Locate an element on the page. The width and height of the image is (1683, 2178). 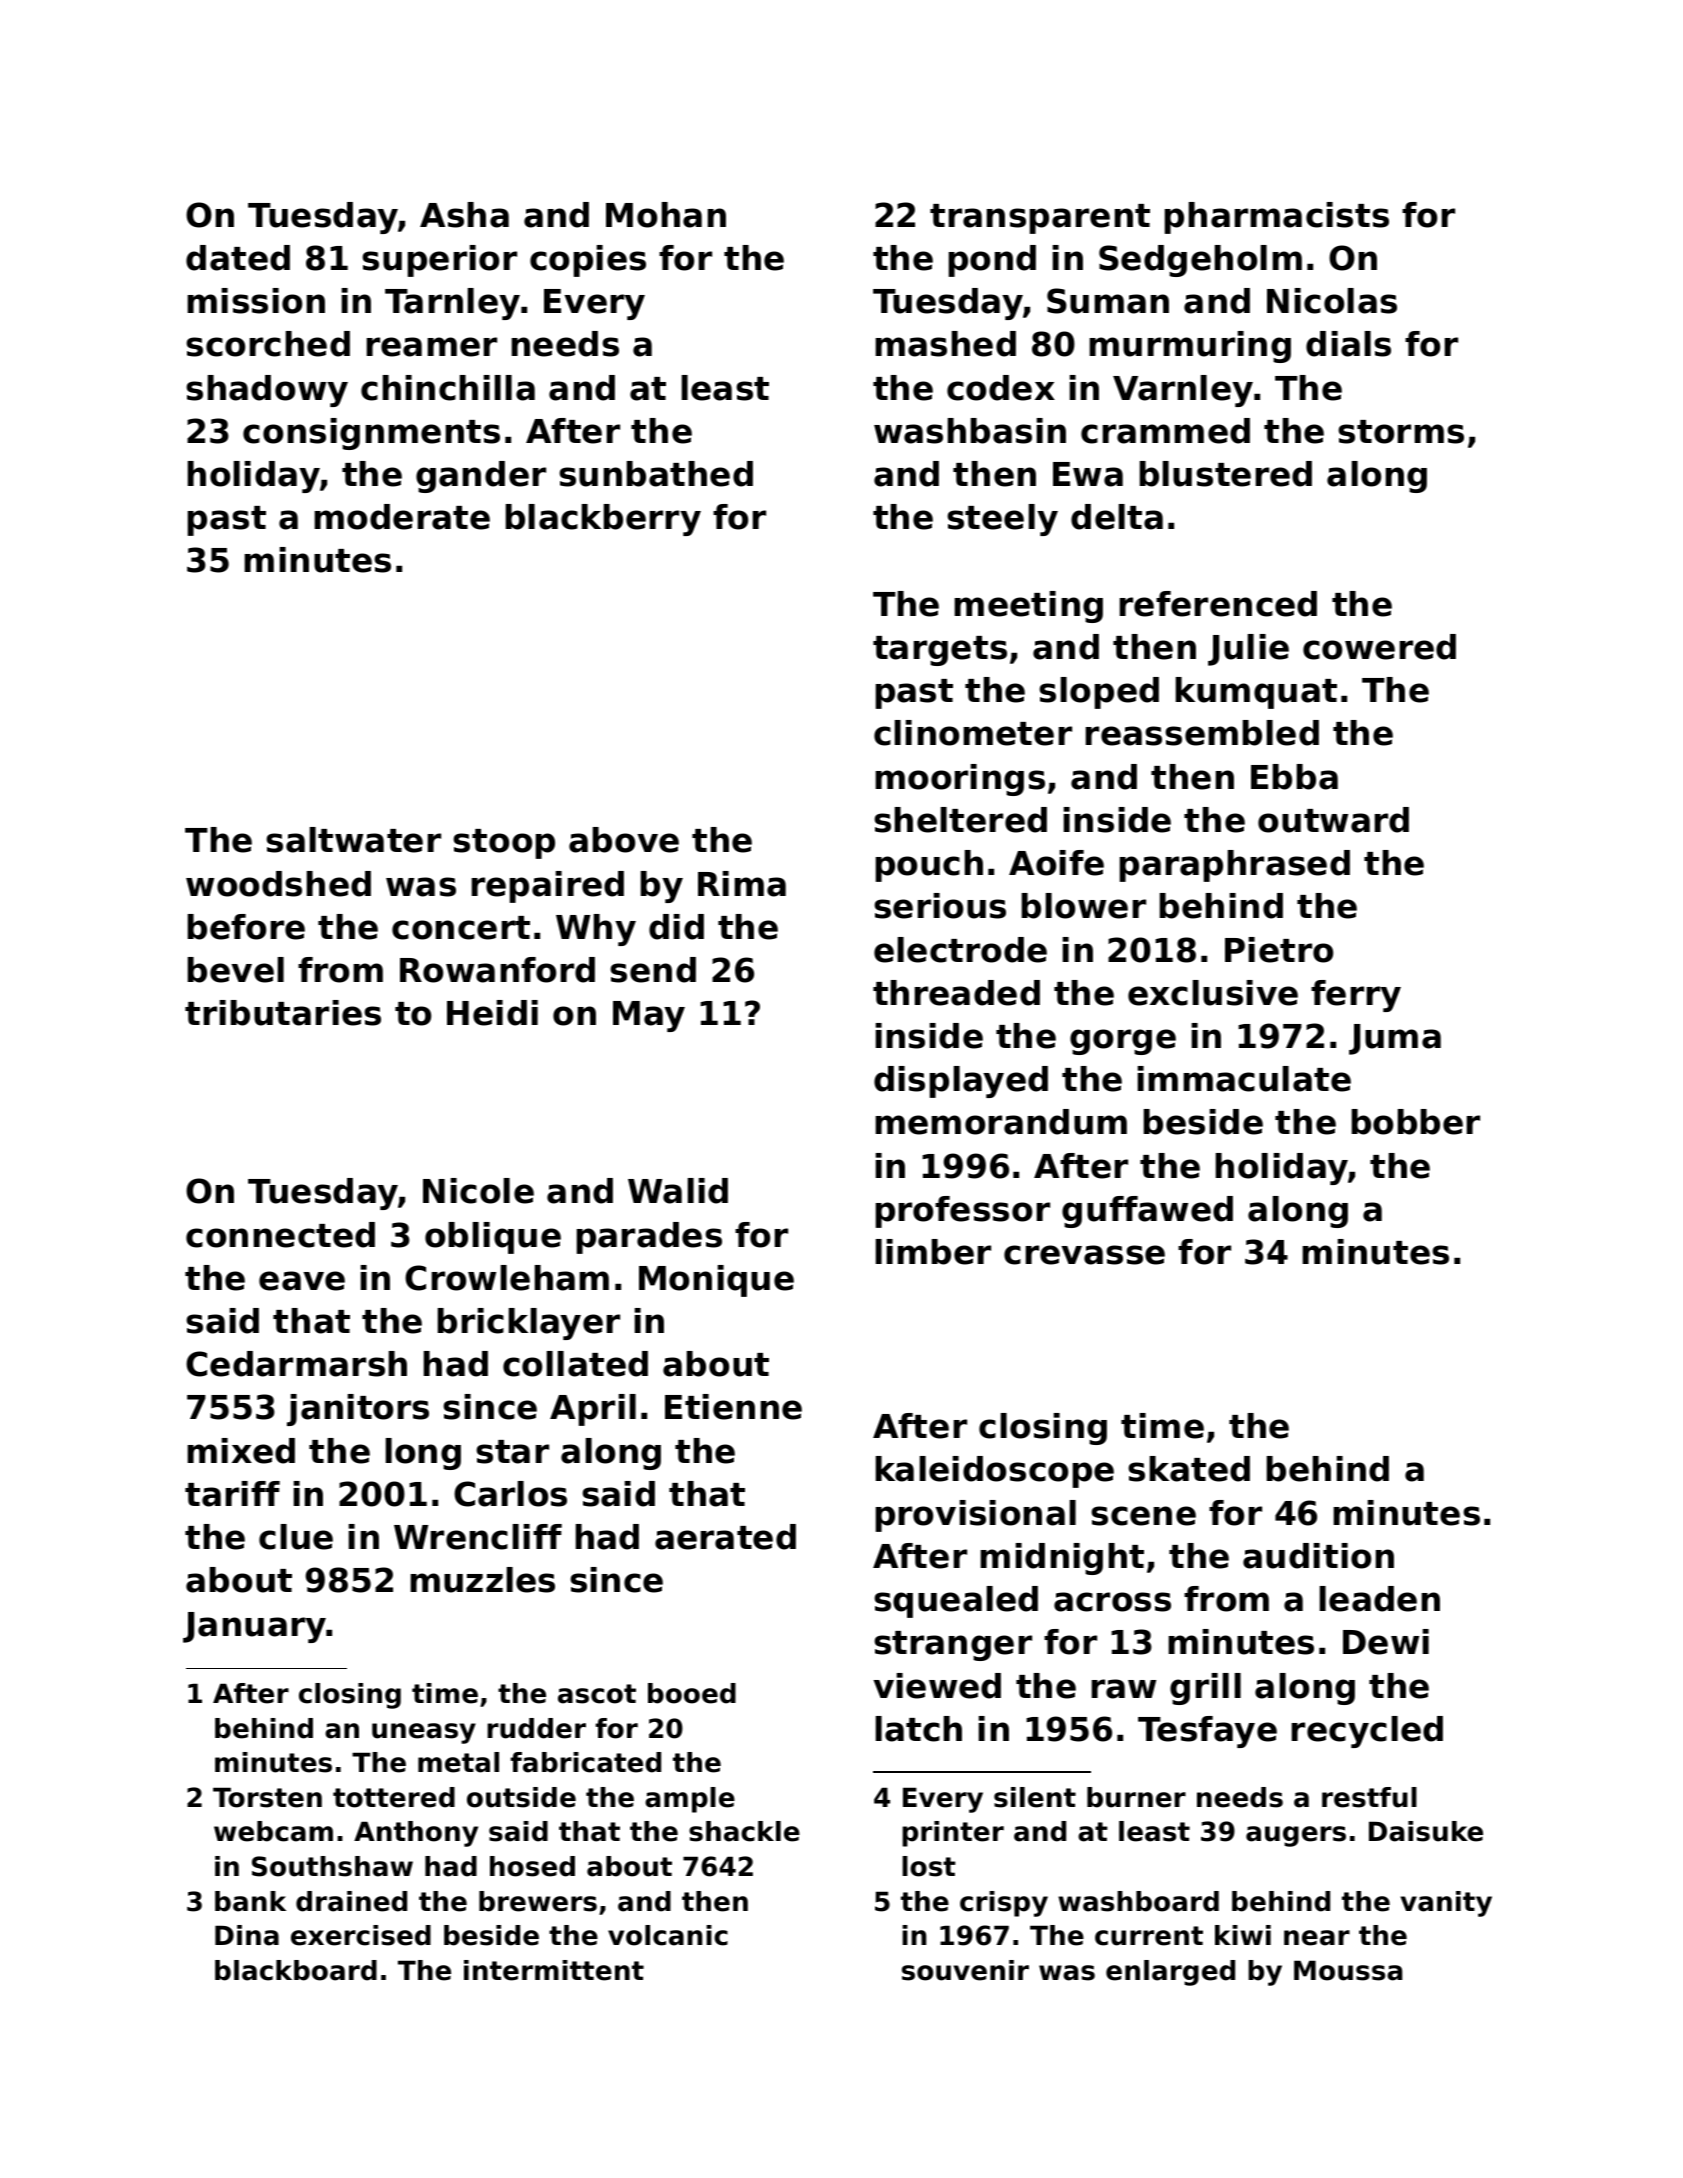
drained is located at coordinates (351, 1901).
